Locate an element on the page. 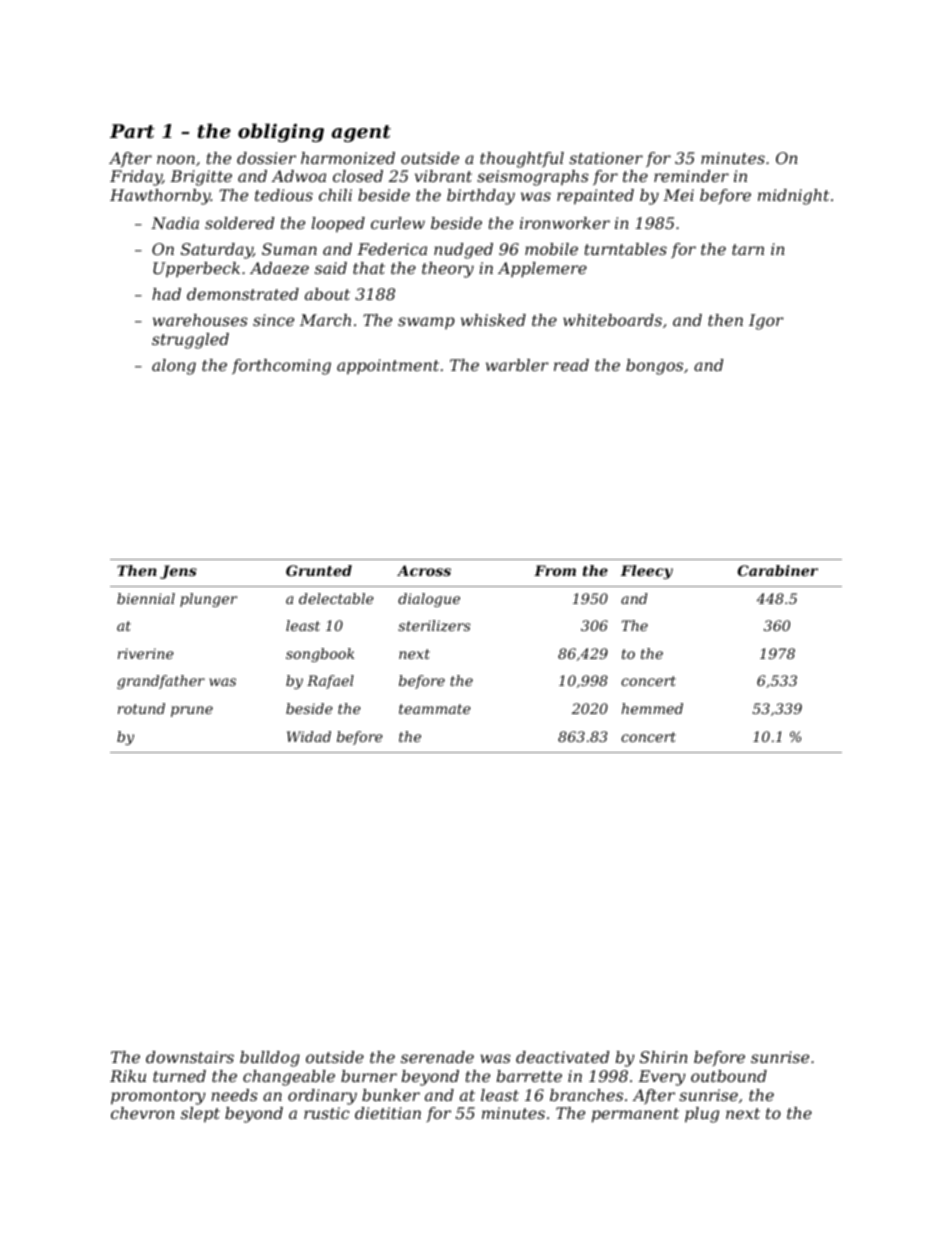 The height and width of the document is (1233, 952). hemmed is located at coordinates (652, 708).
